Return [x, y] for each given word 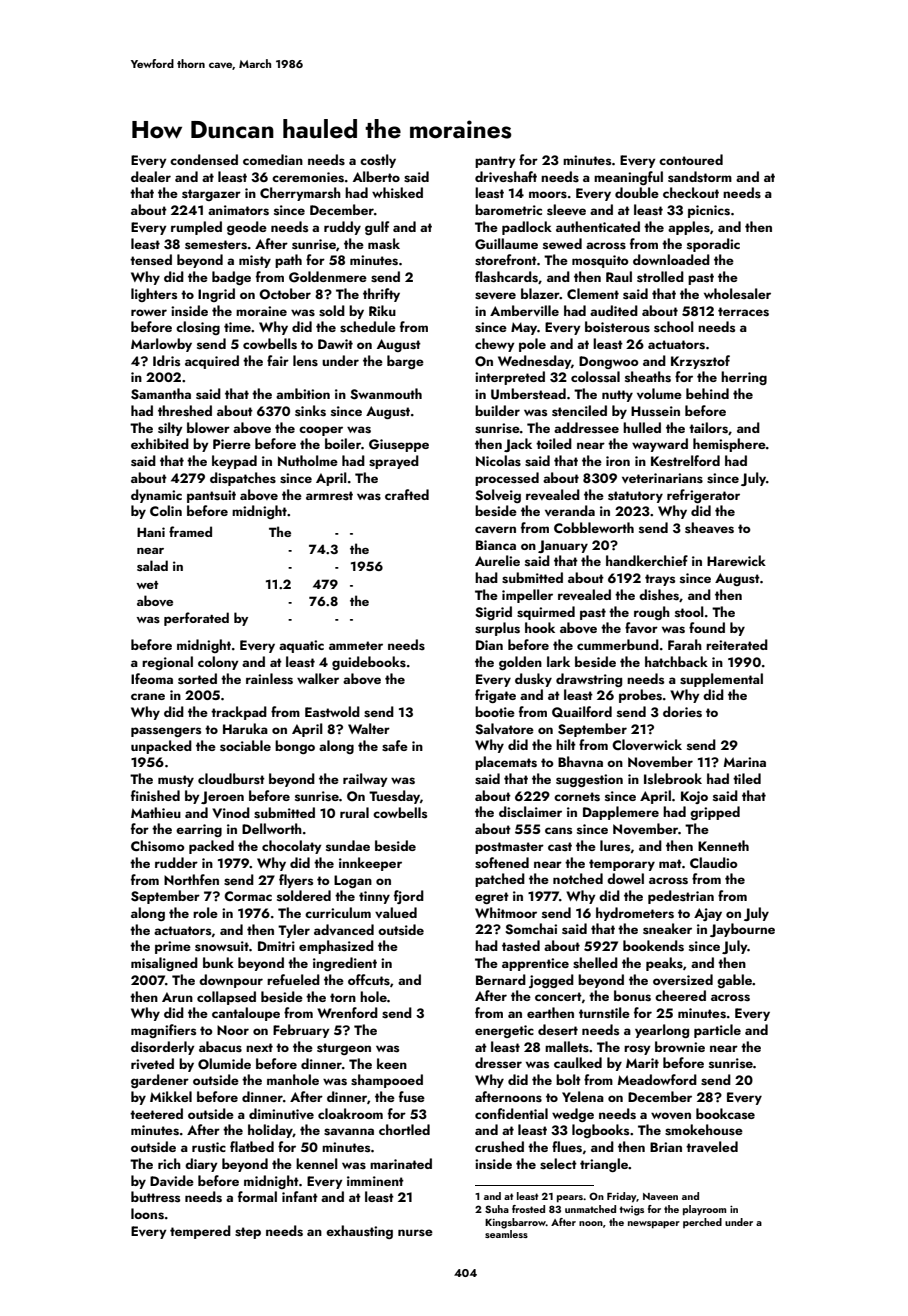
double [637, 192]
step [248, 1233]
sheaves [709, 528]
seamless [506, 1234]
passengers [166, 732]
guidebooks [369, 663]
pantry [495, 162]
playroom [704, 1210]
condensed [204, 159]
